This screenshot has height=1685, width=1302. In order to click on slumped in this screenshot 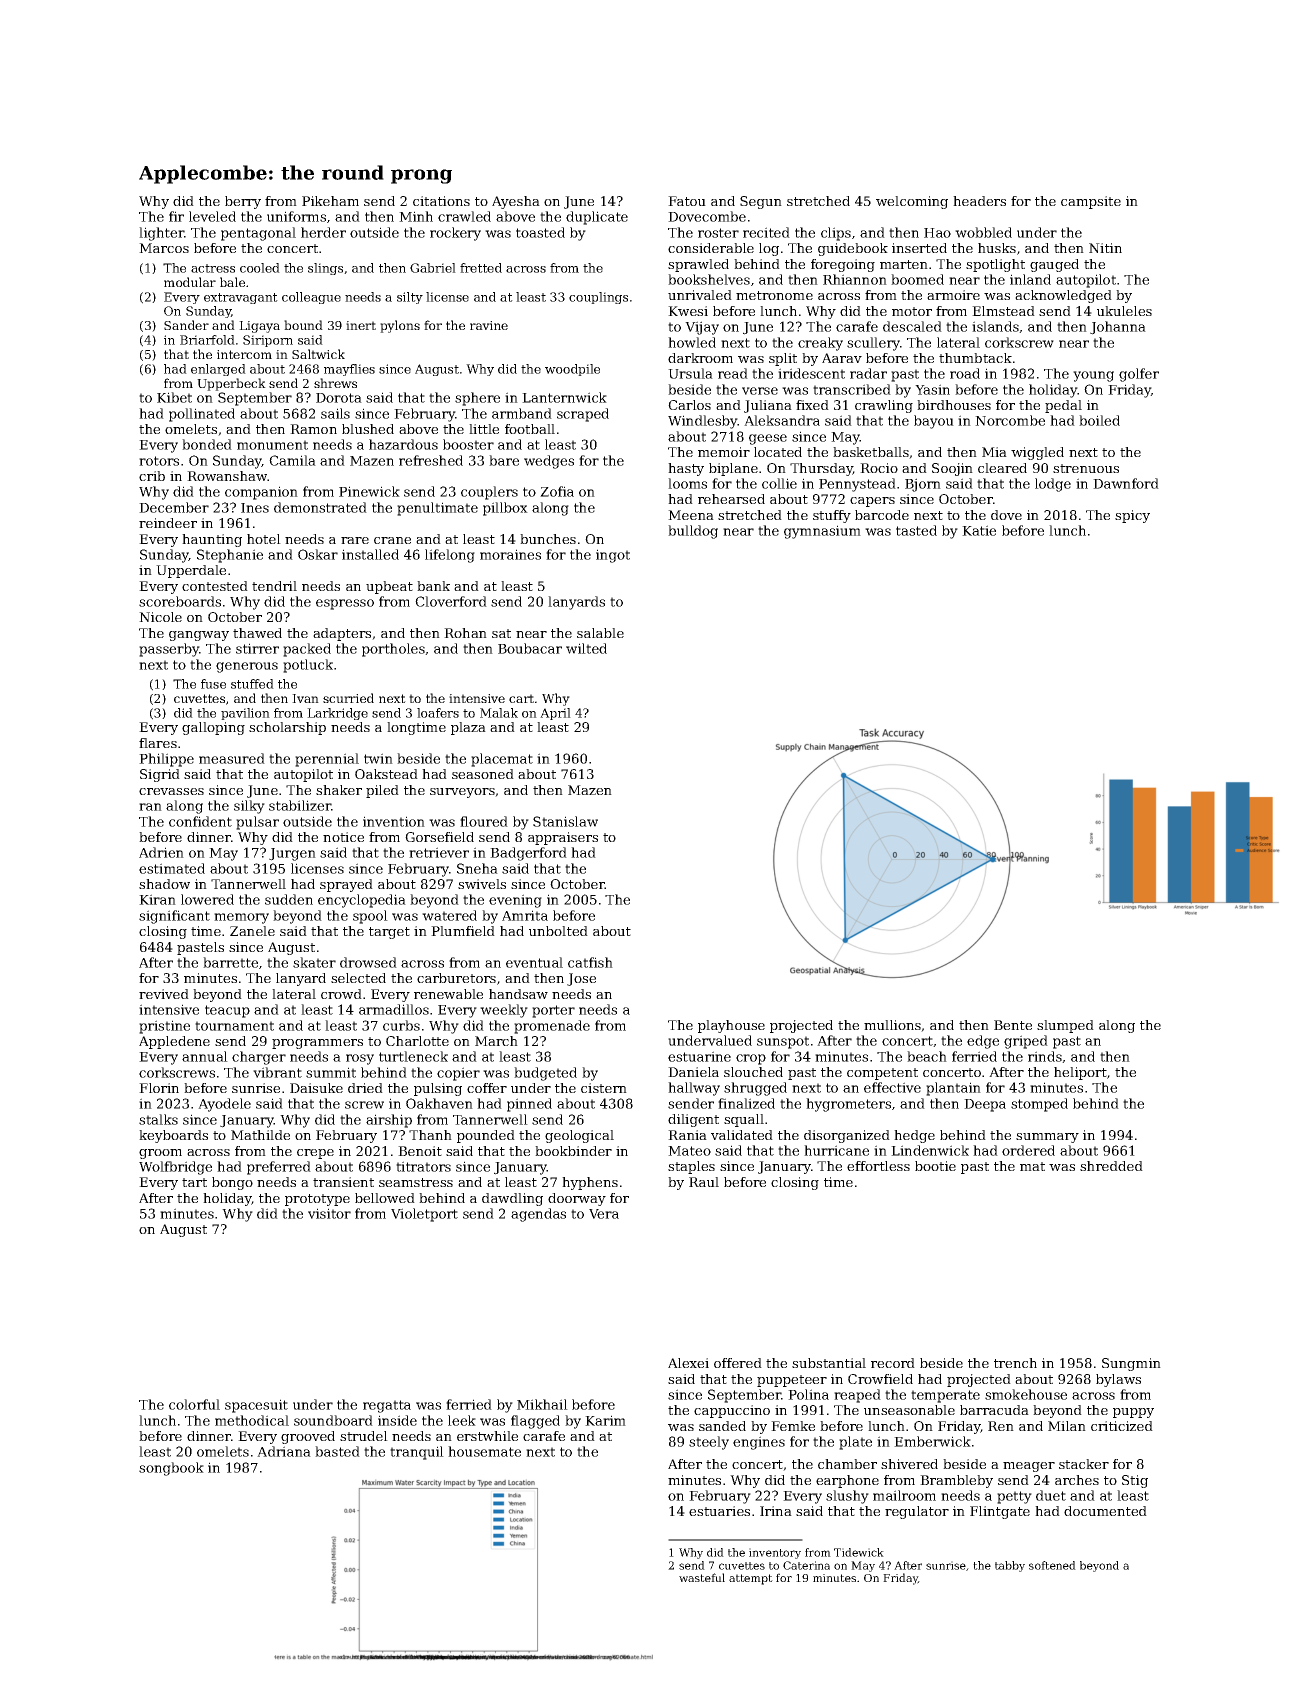, I will do `click(1065, 1026)`.
